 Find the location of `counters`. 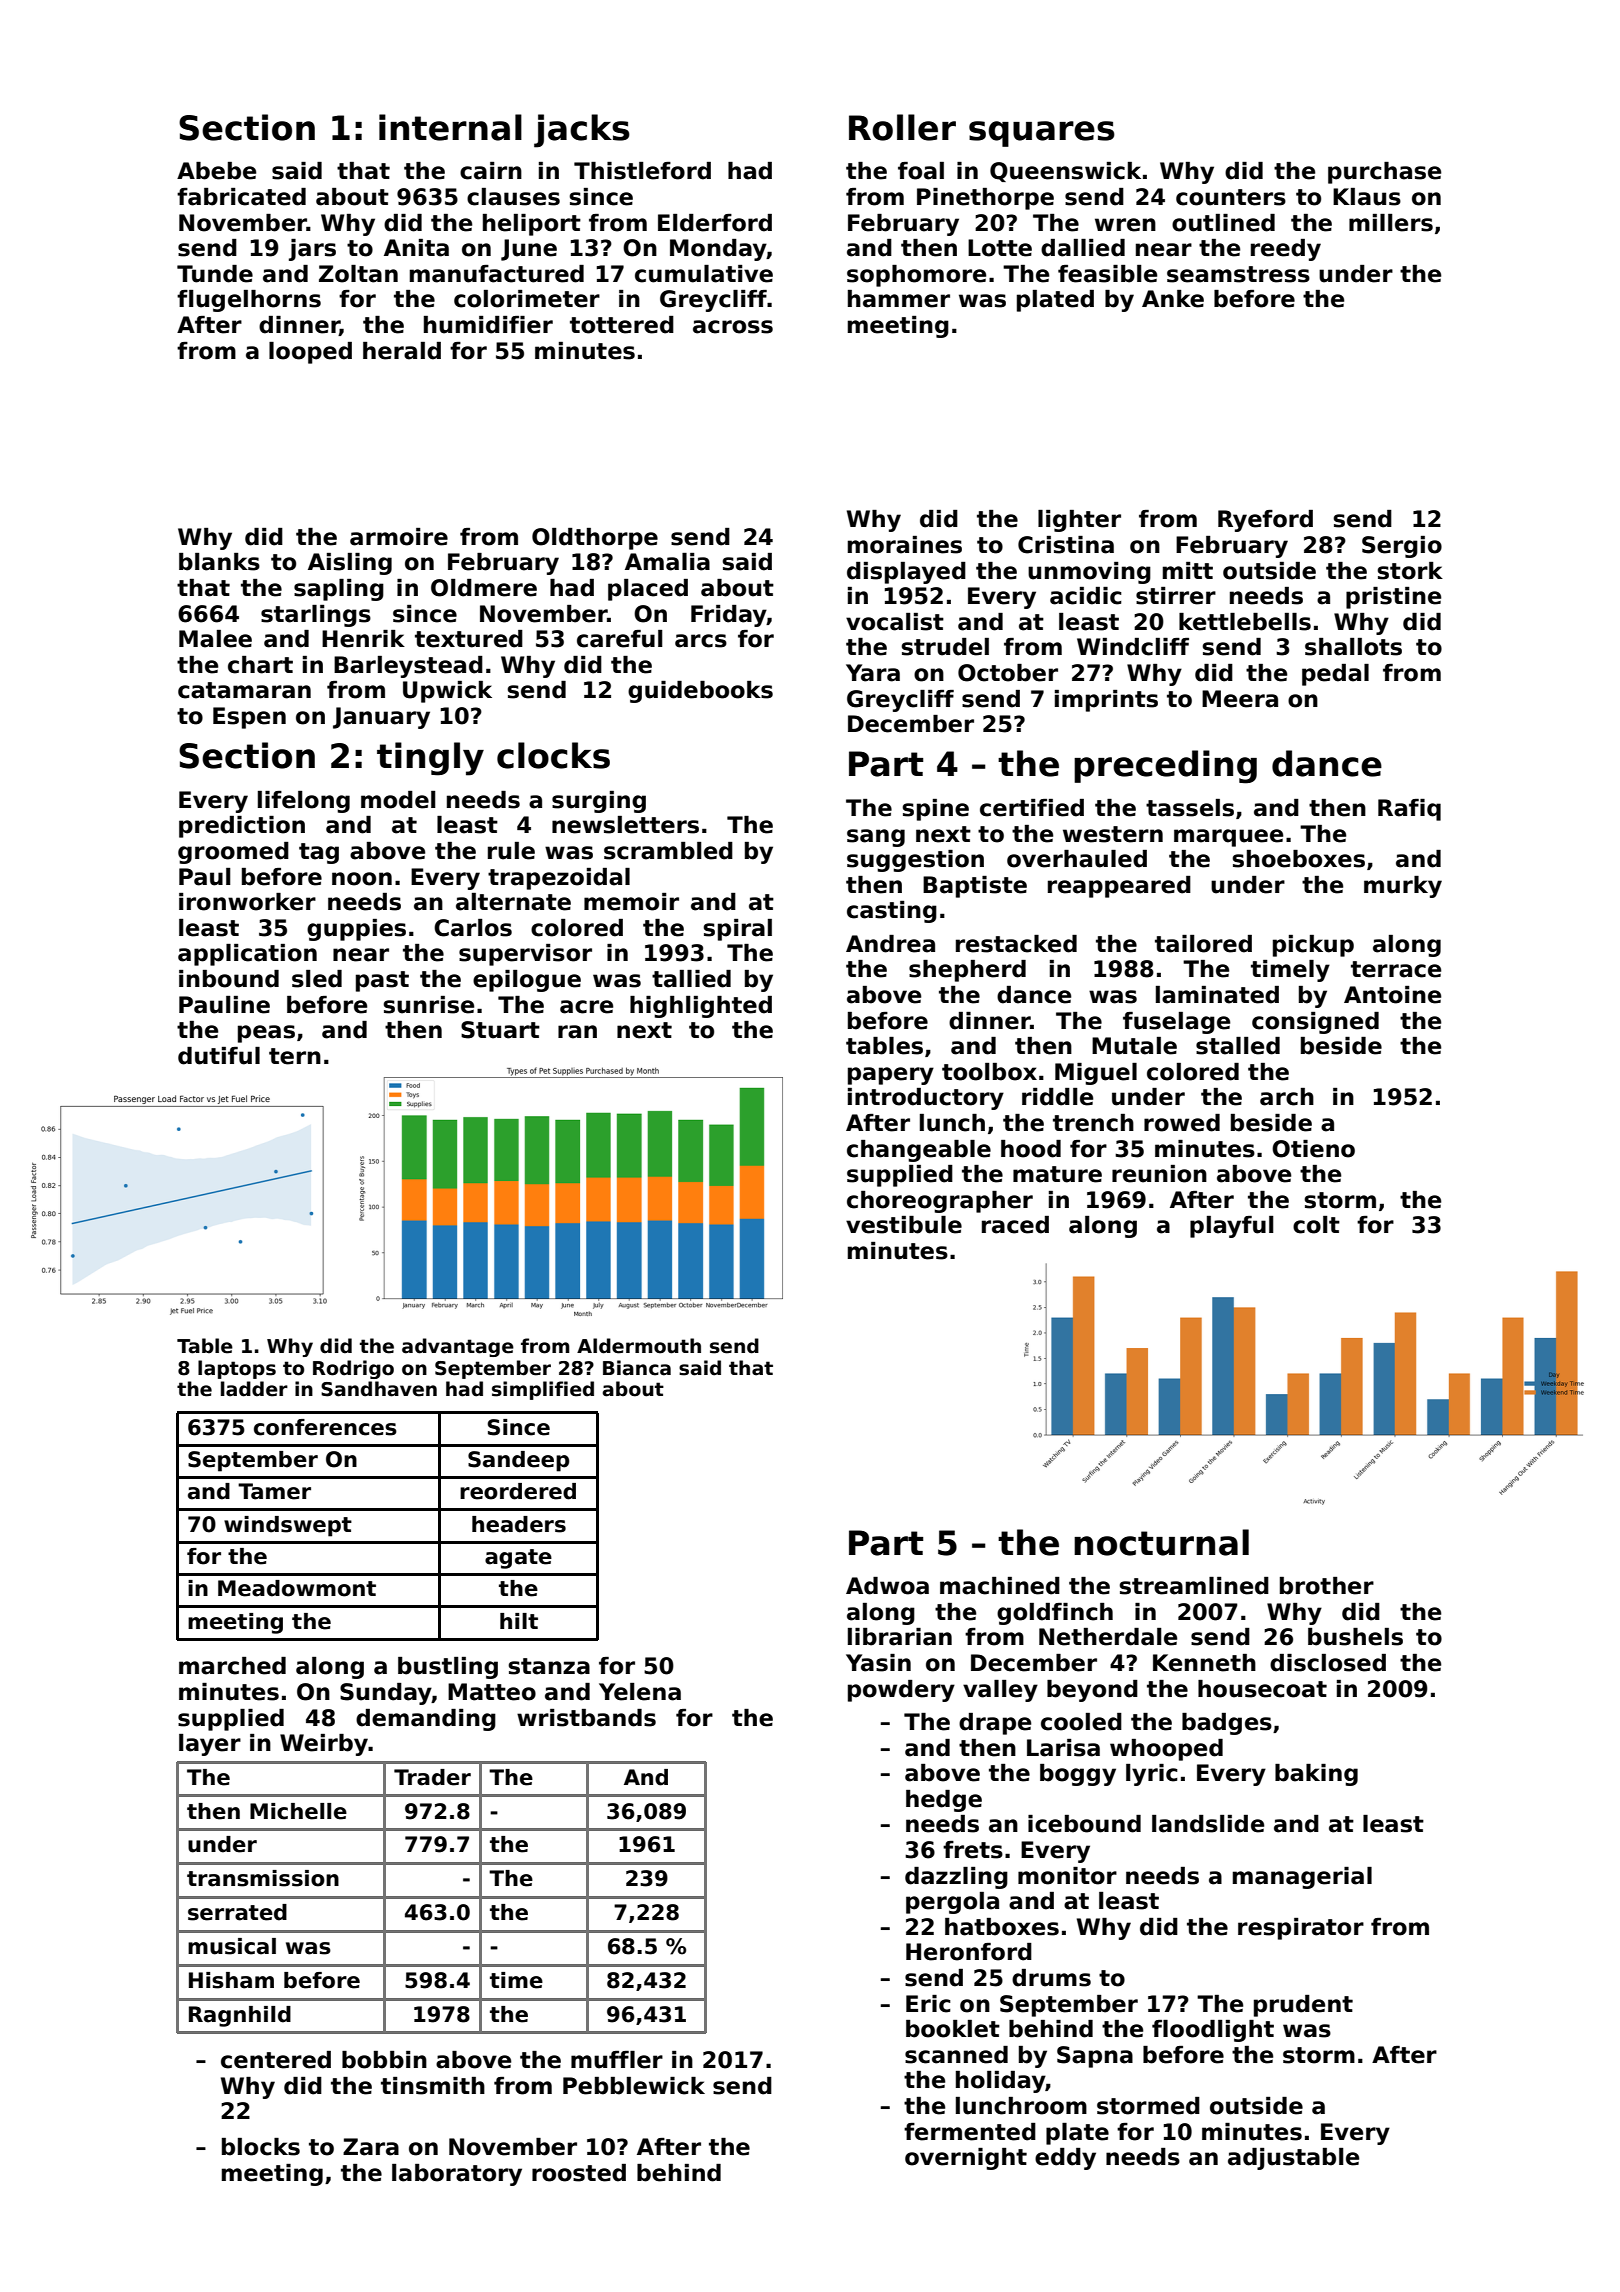

counters is located at coordinates (1231, 197).
